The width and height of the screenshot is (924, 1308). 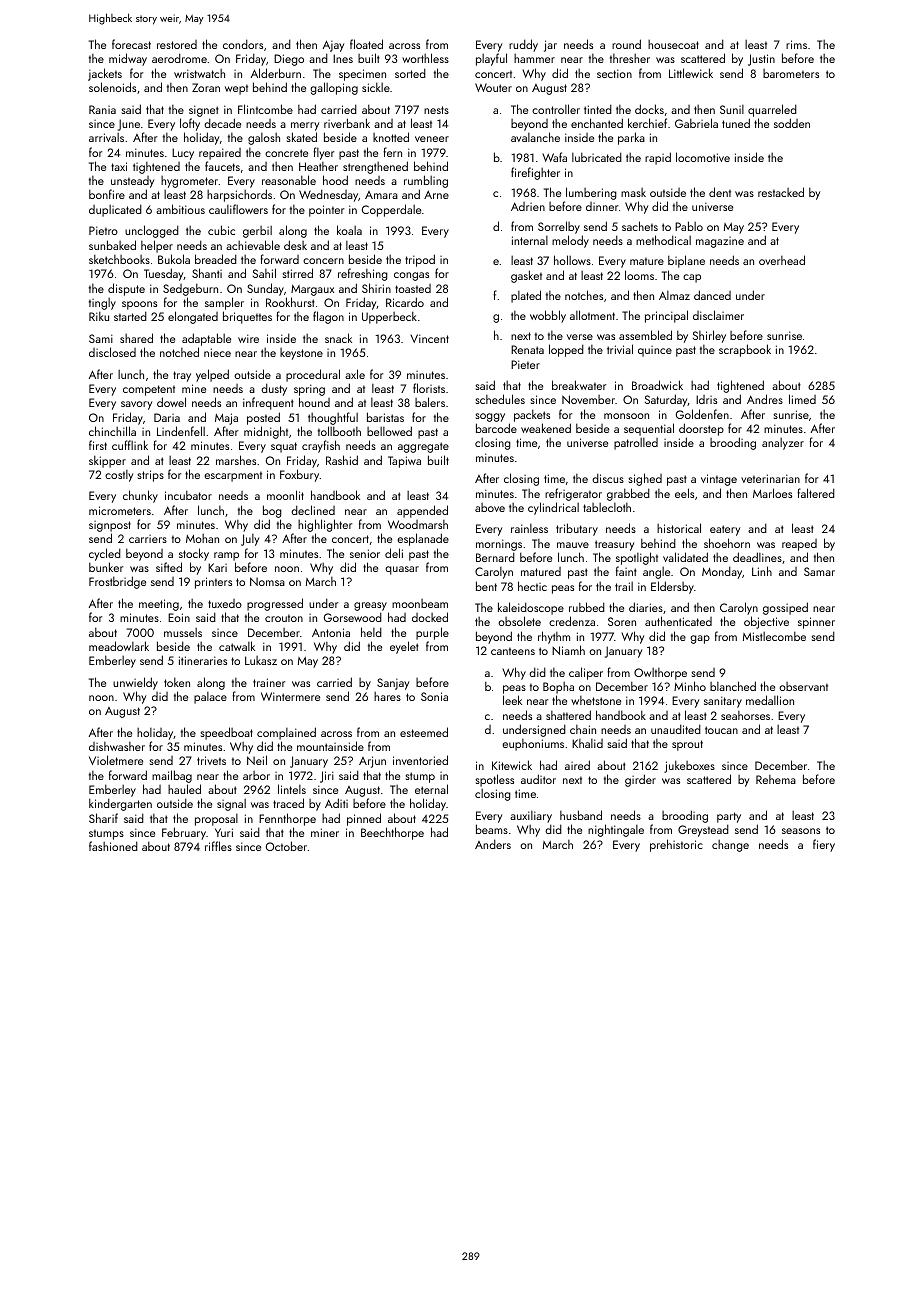 I want to click on barcode, so click(x=496, y=428).
